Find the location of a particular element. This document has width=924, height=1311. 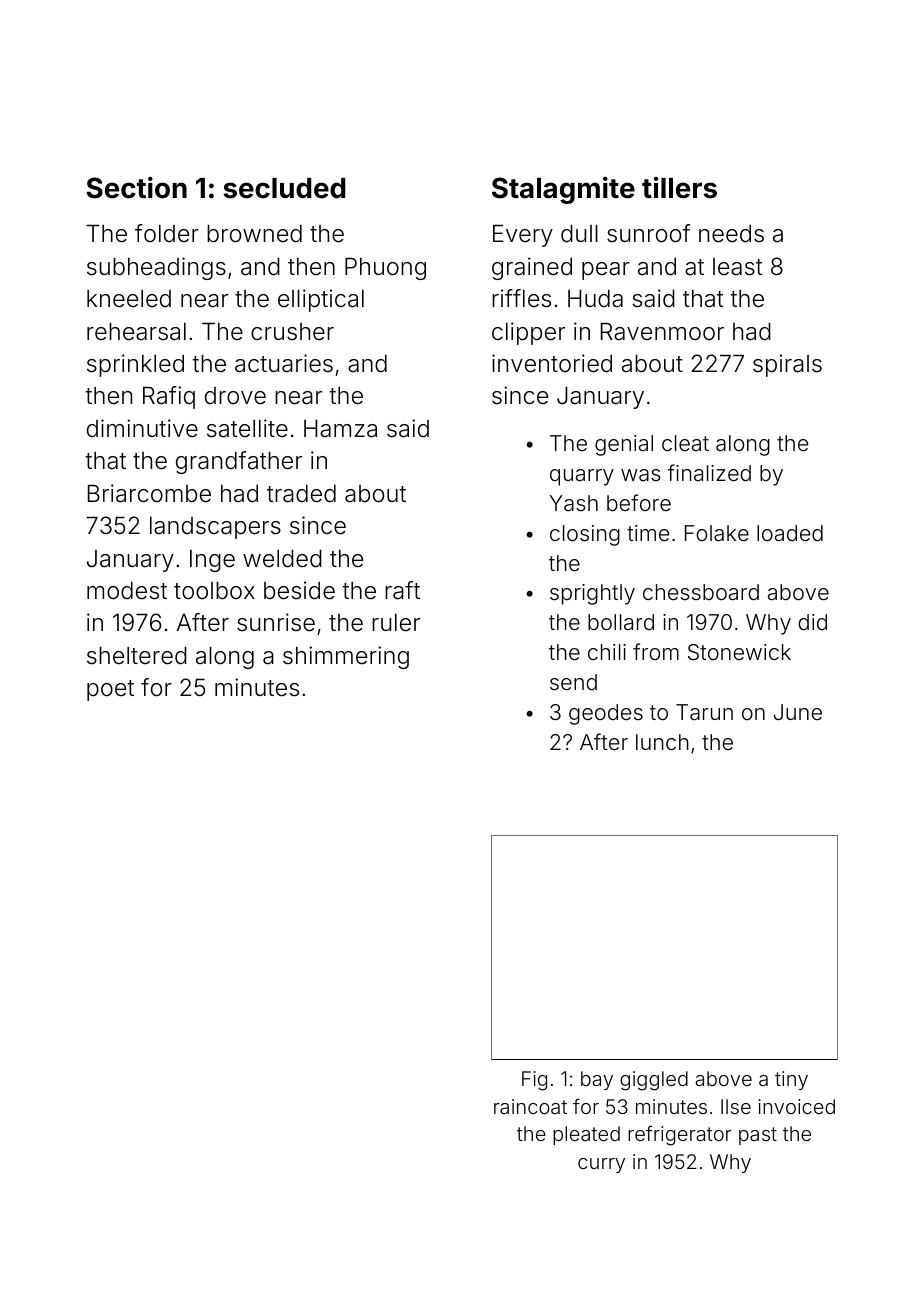

June is located at coordinates (798, 712).
